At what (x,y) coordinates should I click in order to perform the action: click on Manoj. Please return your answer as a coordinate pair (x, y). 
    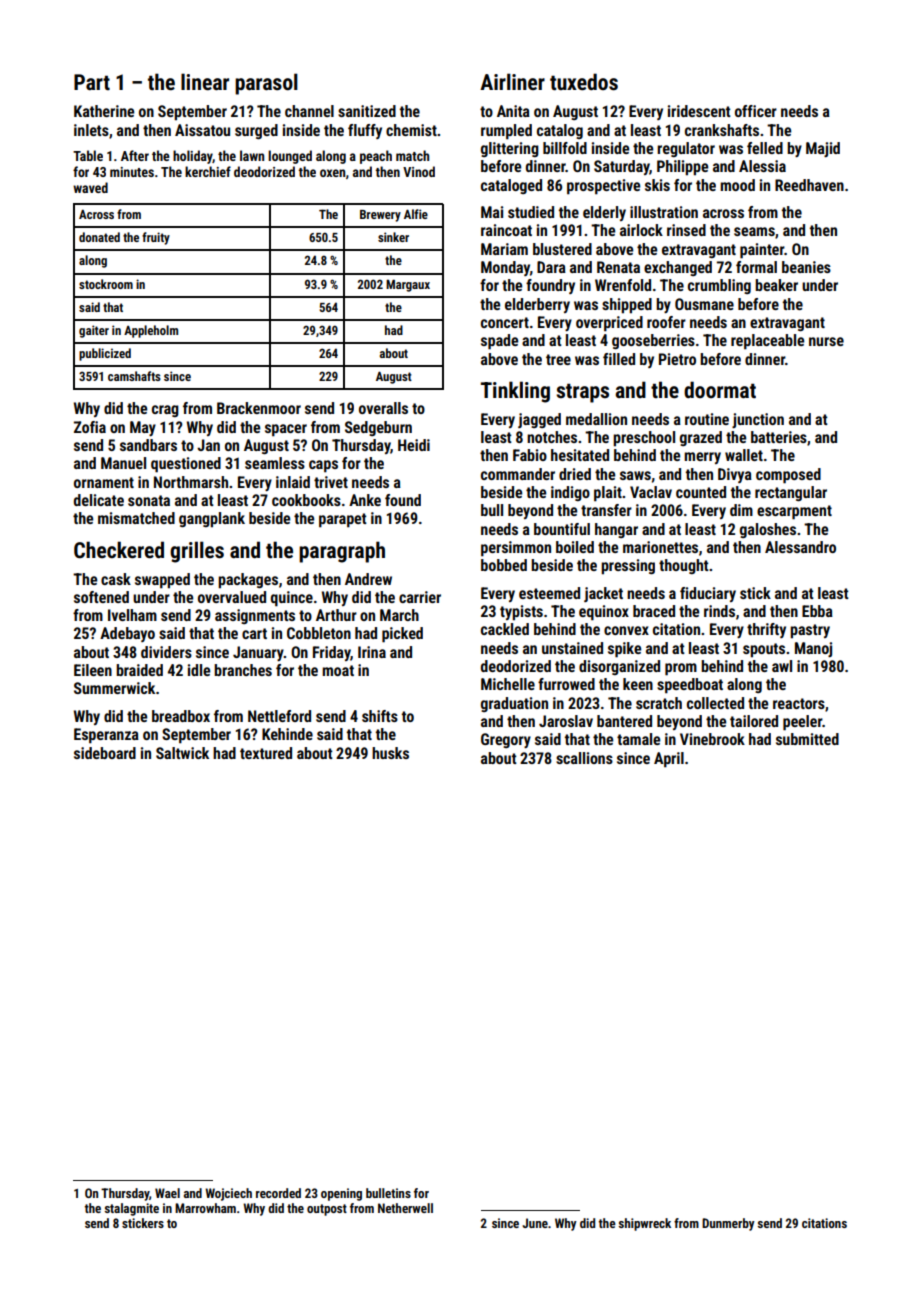
    Looking at the image, I should click on (813, 649).
